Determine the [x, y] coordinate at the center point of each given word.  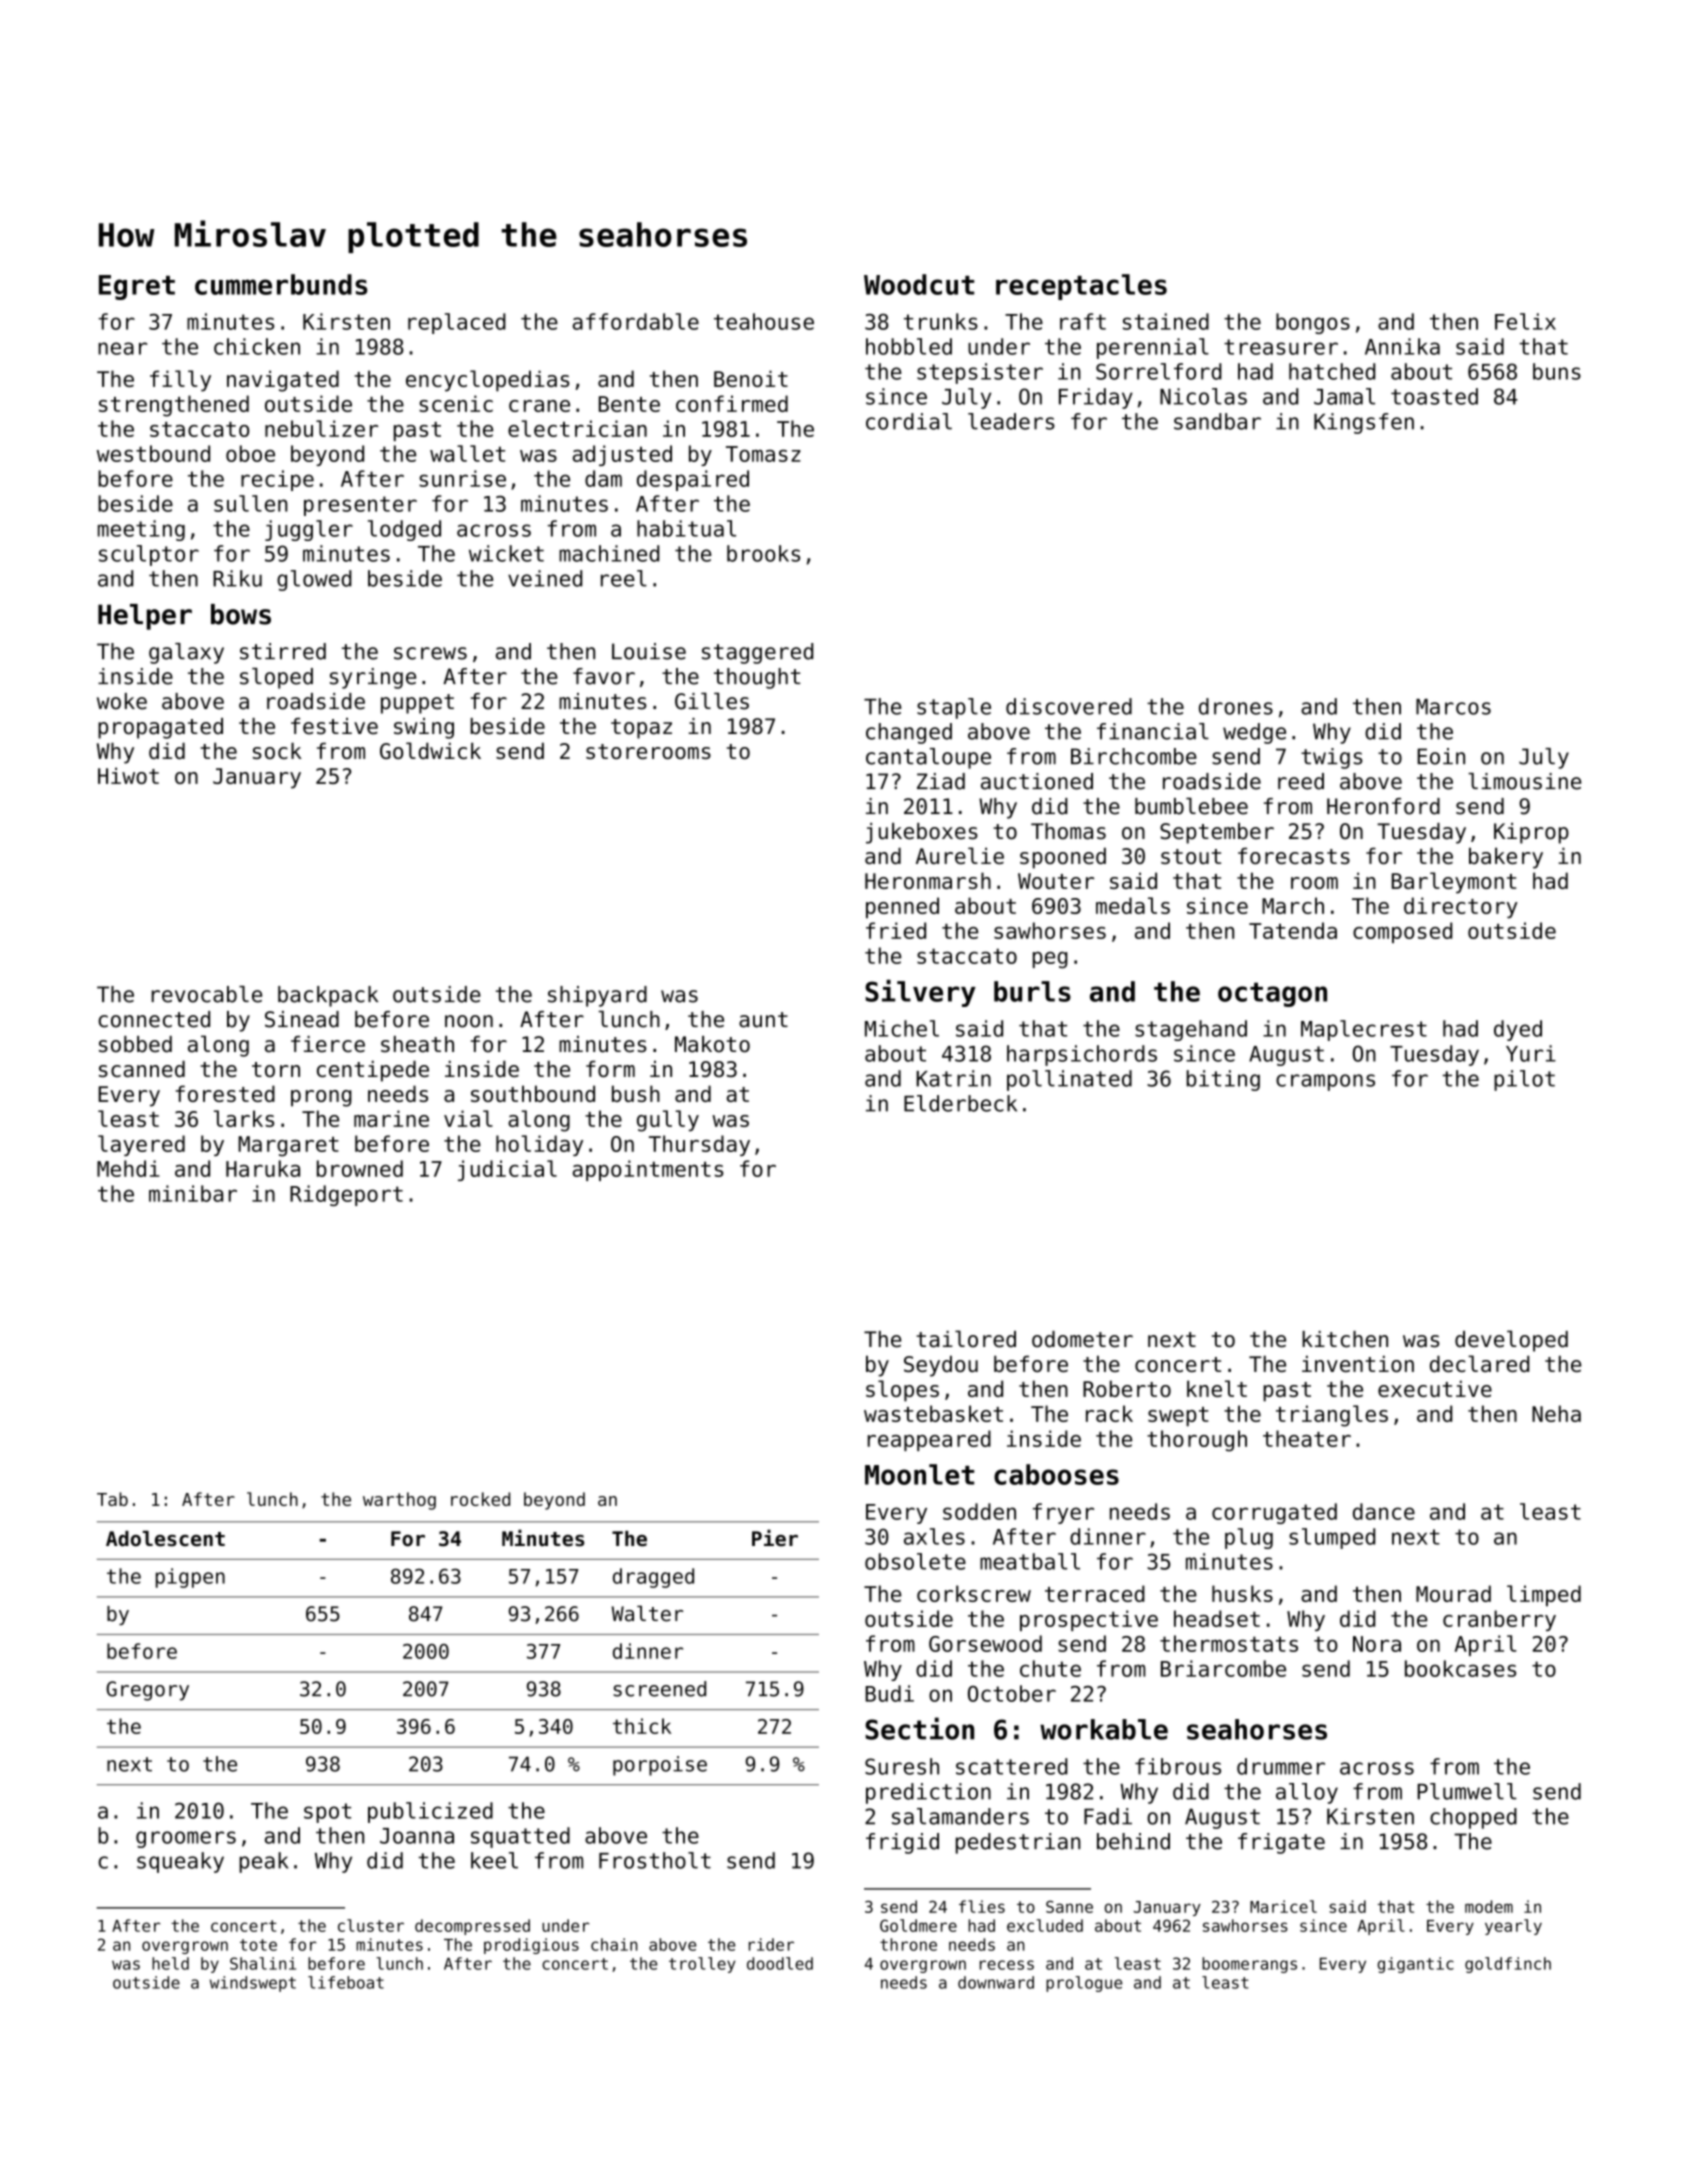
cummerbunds [281, 284]
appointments [648, 1170]
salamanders [960, 1816]
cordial [909, 421]
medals [1133, 905]
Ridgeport [346, 1195]
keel [494, 1860]
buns [1557, 371]
